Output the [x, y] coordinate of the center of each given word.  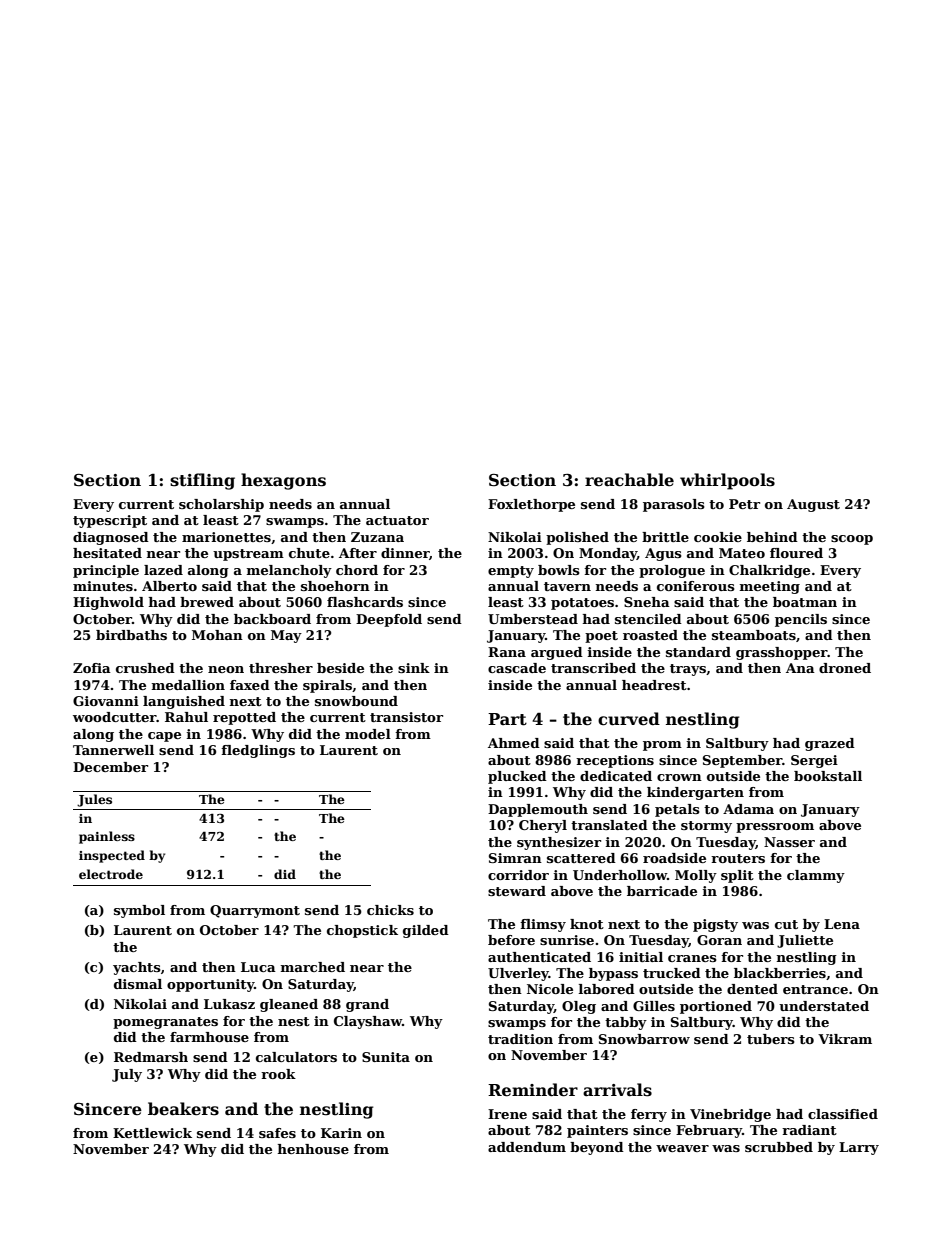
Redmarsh [151, 1057]
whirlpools [727, 481]
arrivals [617, 1090]
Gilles [654, 1006]
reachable [629, 480]
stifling [202, 481]
